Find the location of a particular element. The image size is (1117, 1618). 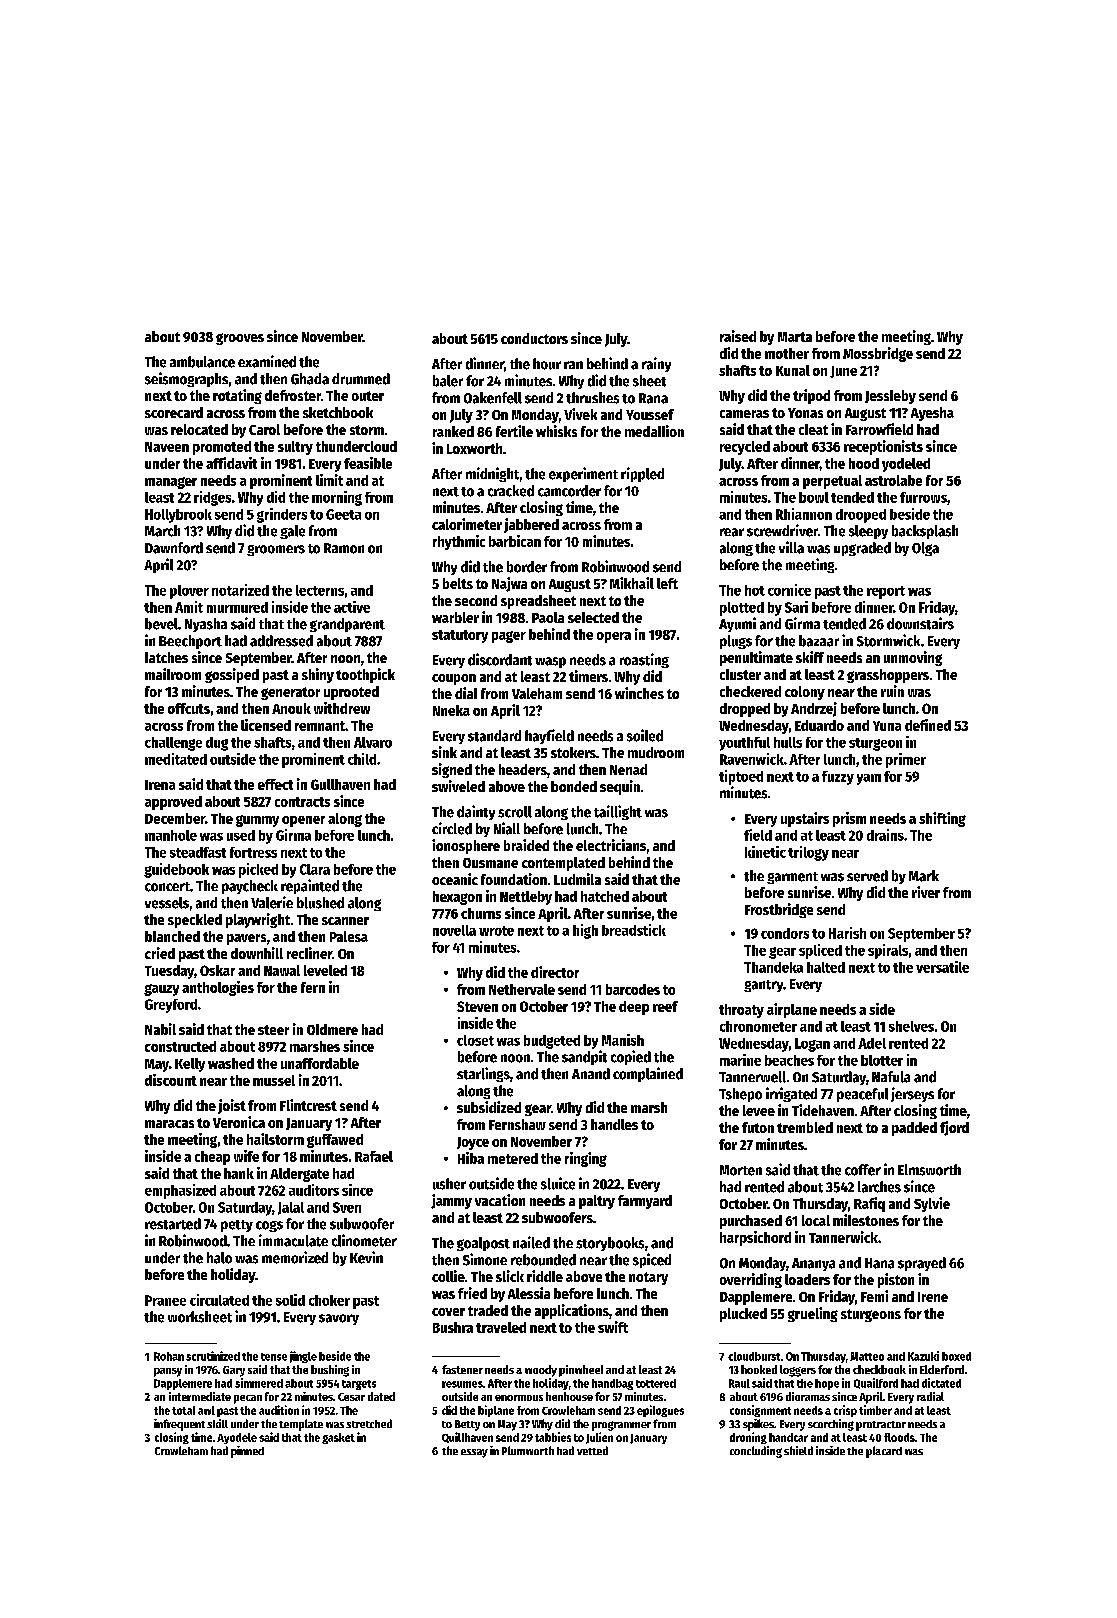

Pranee is located at coordinates (165, 1300).
